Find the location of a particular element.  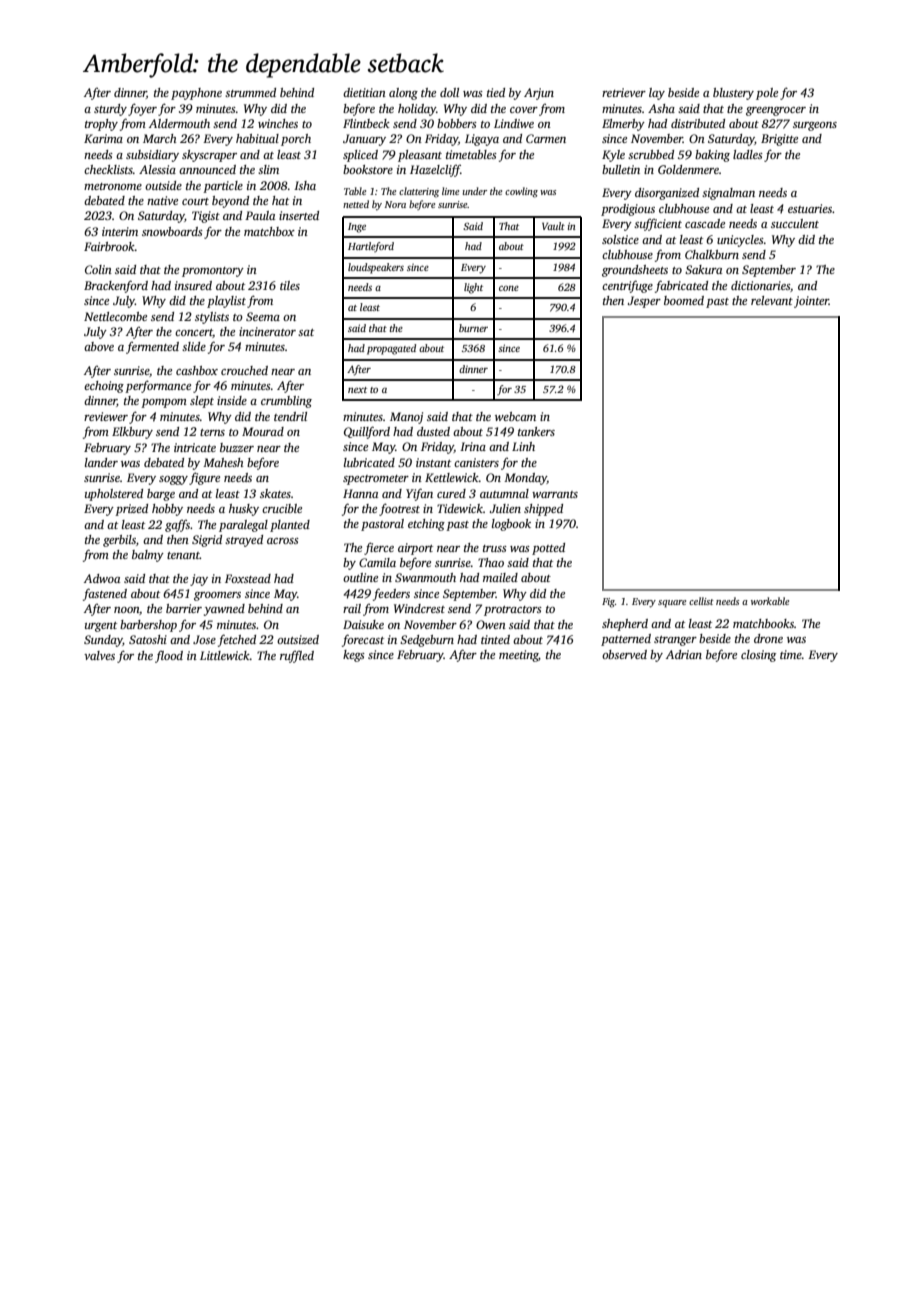

dictionaries is located at coordinates (760, 285).
